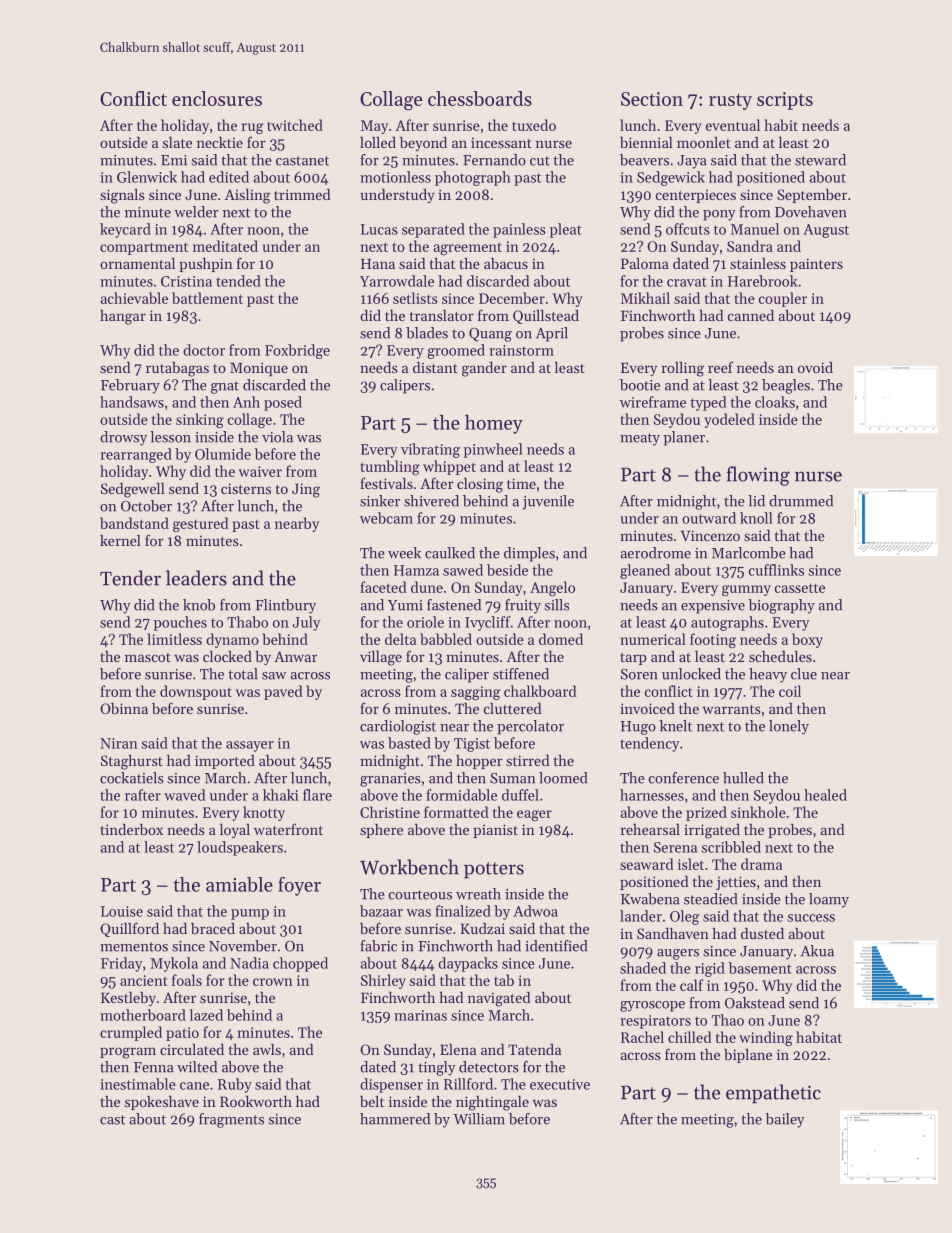  What do you see at coordinates (783, 299) in the screenshot?
I see `coupler` at bounding box center [783, 299].
